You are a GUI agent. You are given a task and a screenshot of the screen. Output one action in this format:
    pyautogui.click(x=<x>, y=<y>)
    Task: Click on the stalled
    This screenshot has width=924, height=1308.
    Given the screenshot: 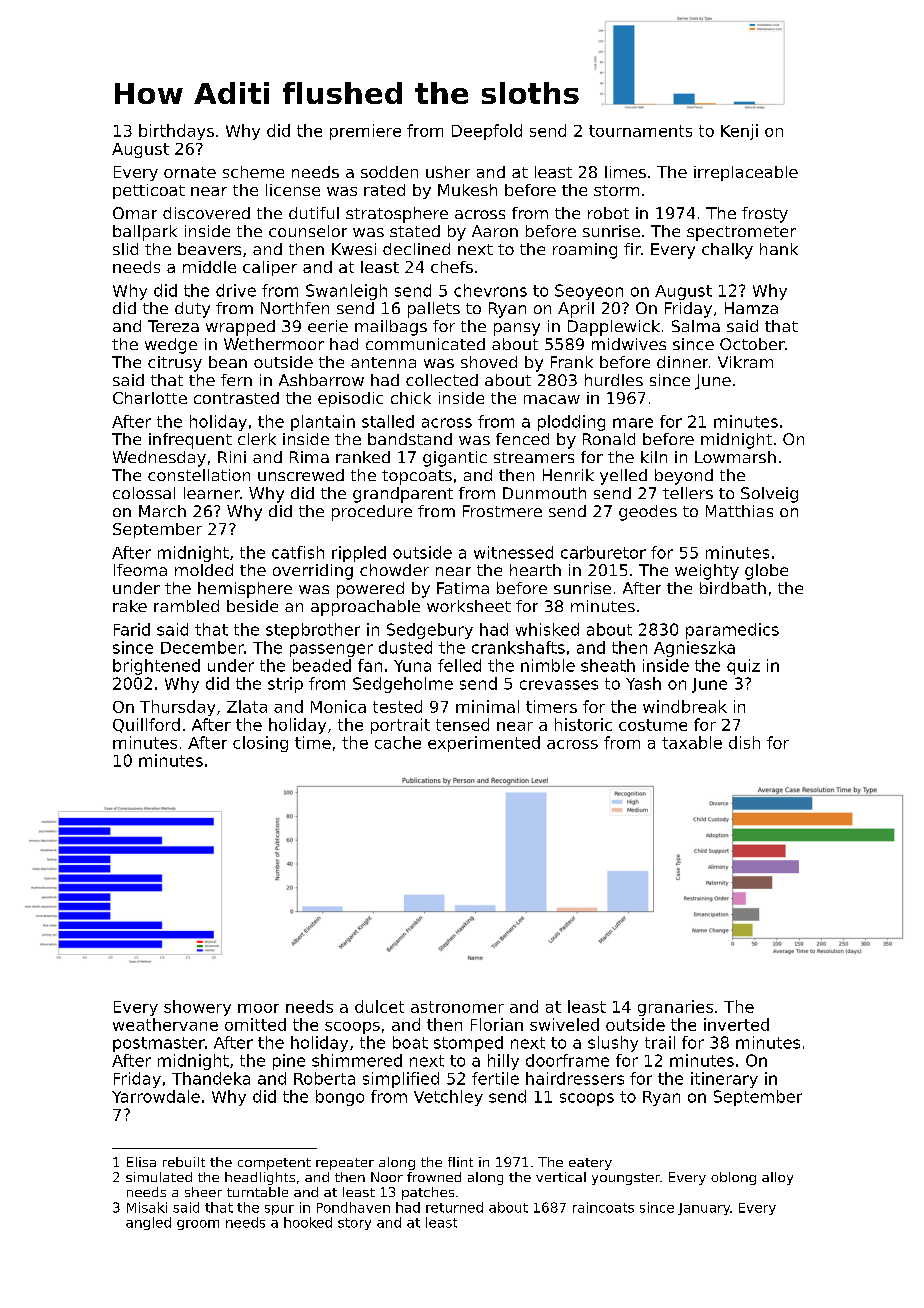 What is the action you would take?
    pyautogui.click(x=388, y=421)
